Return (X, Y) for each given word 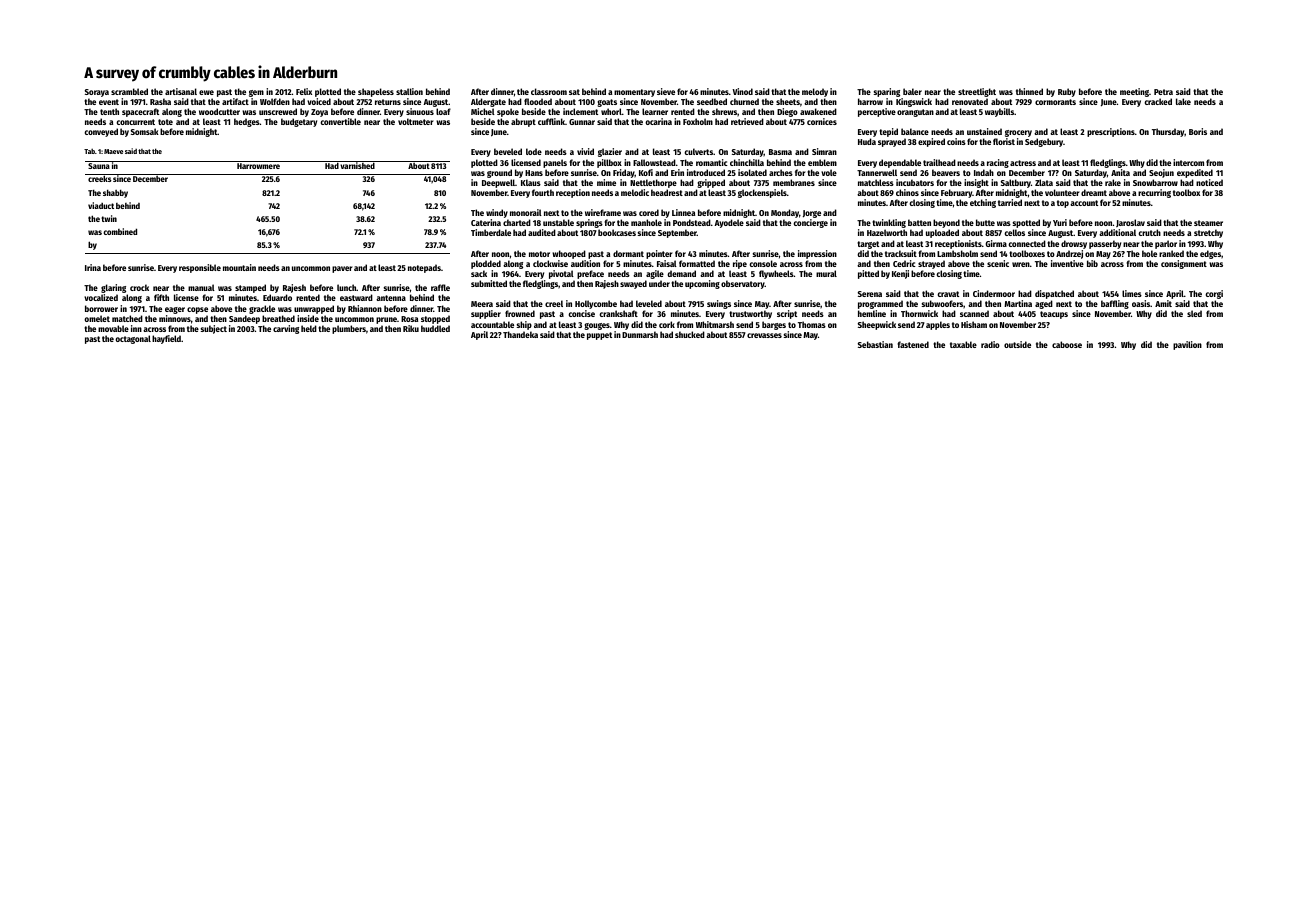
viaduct (101, 205)
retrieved (747, 121)
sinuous (420, 111)
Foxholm (698, 121)
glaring (113, 288)
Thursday (1168, 132)
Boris (1198, 131)
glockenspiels (762, 193)
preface (590, 274)
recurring (1154, 193)
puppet (599, 336)
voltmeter (416, 121)
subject (214, 329)
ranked (1171, 253)
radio (990, 344)
